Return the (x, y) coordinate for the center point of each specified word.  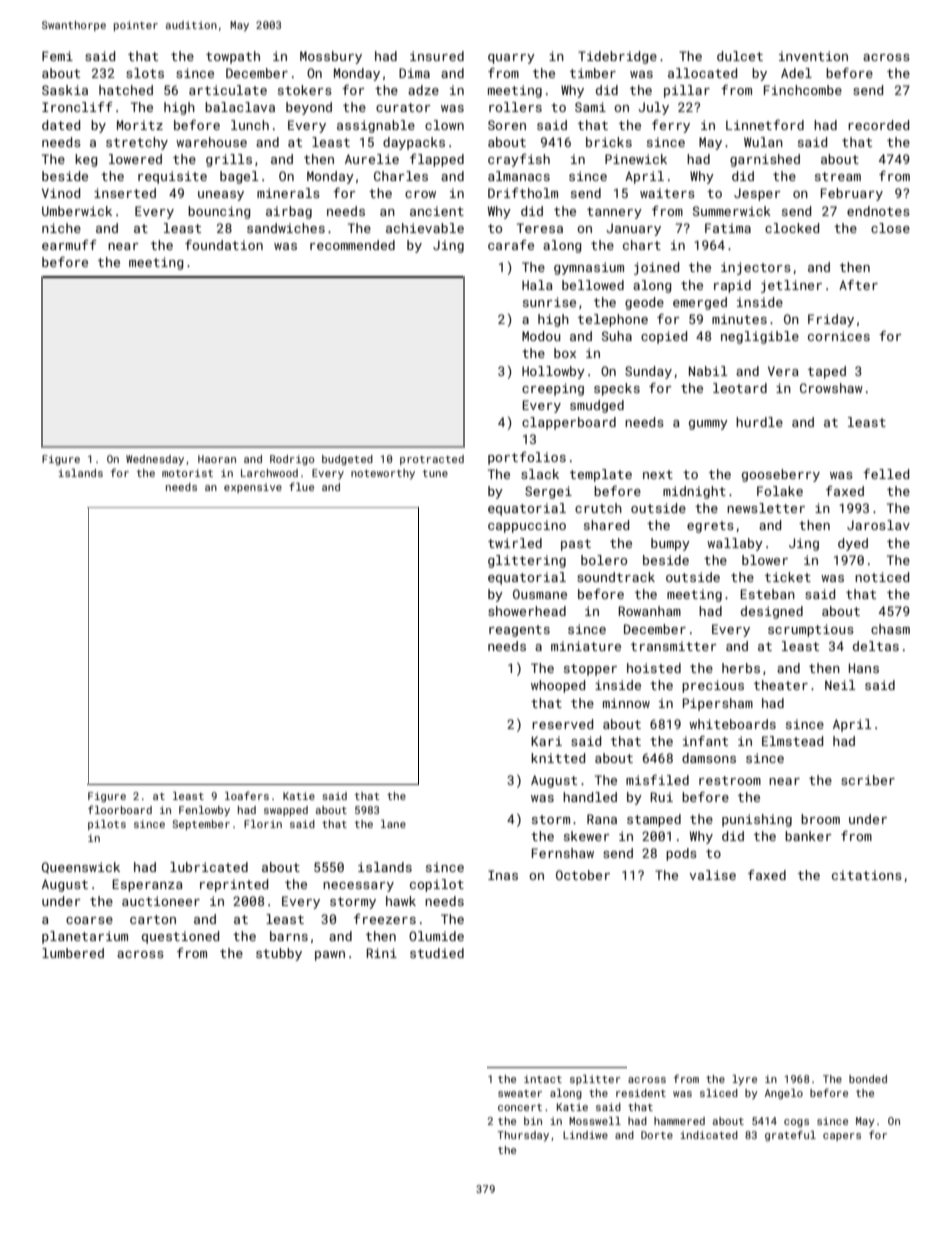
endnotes (878, 211)
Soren (507, 125)
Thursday (523, 1136)
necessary (358, 887)
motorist (187, 473)
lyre (744, 1080)
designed (772, 612)
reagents (519, 631)
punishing (757, 820)
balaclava (240, 107)
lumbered (73, 953)
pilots (107, 825)
